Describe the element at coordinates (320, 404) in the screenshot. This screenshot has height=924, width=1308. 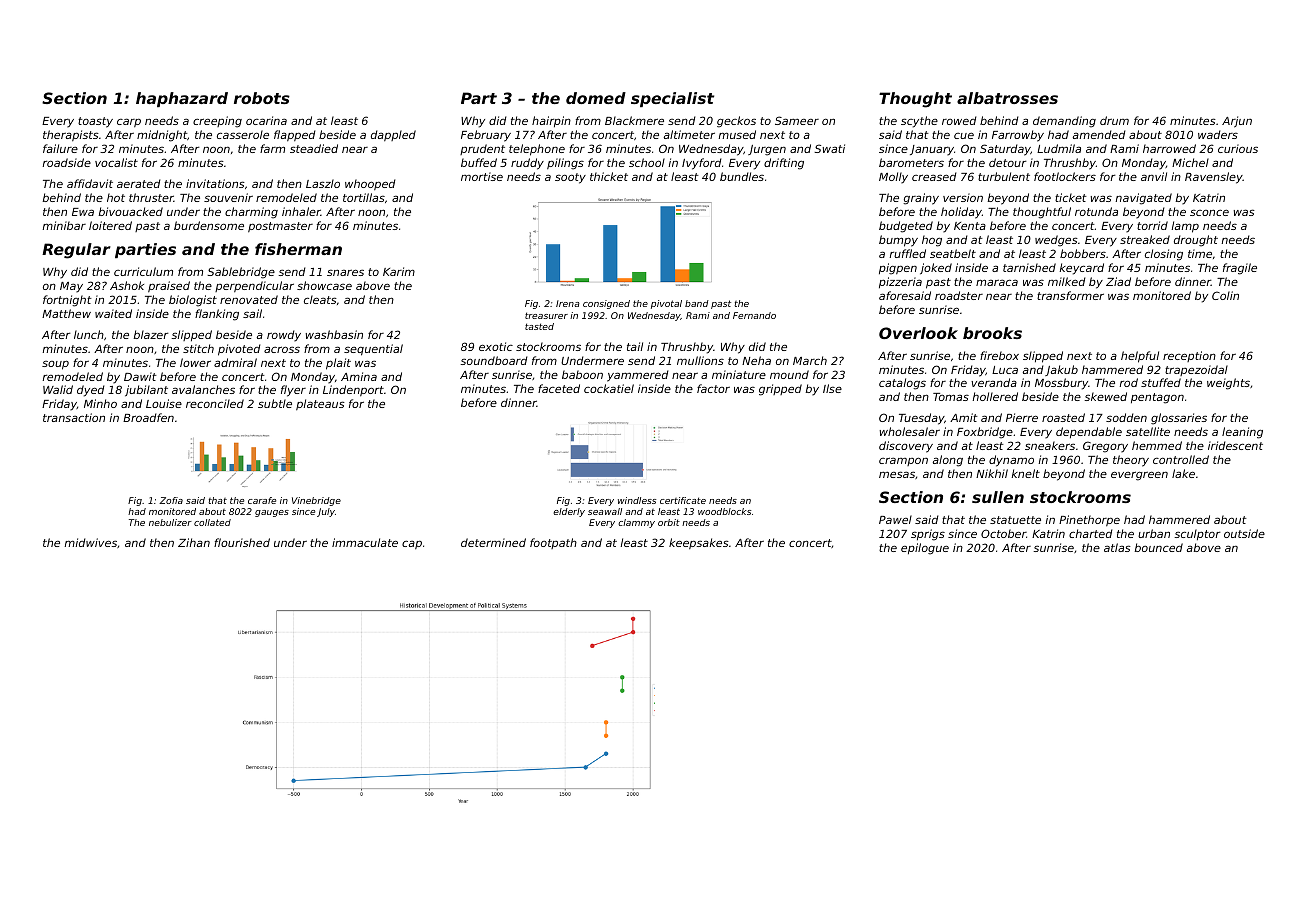
I see `plateaus` at that location.
